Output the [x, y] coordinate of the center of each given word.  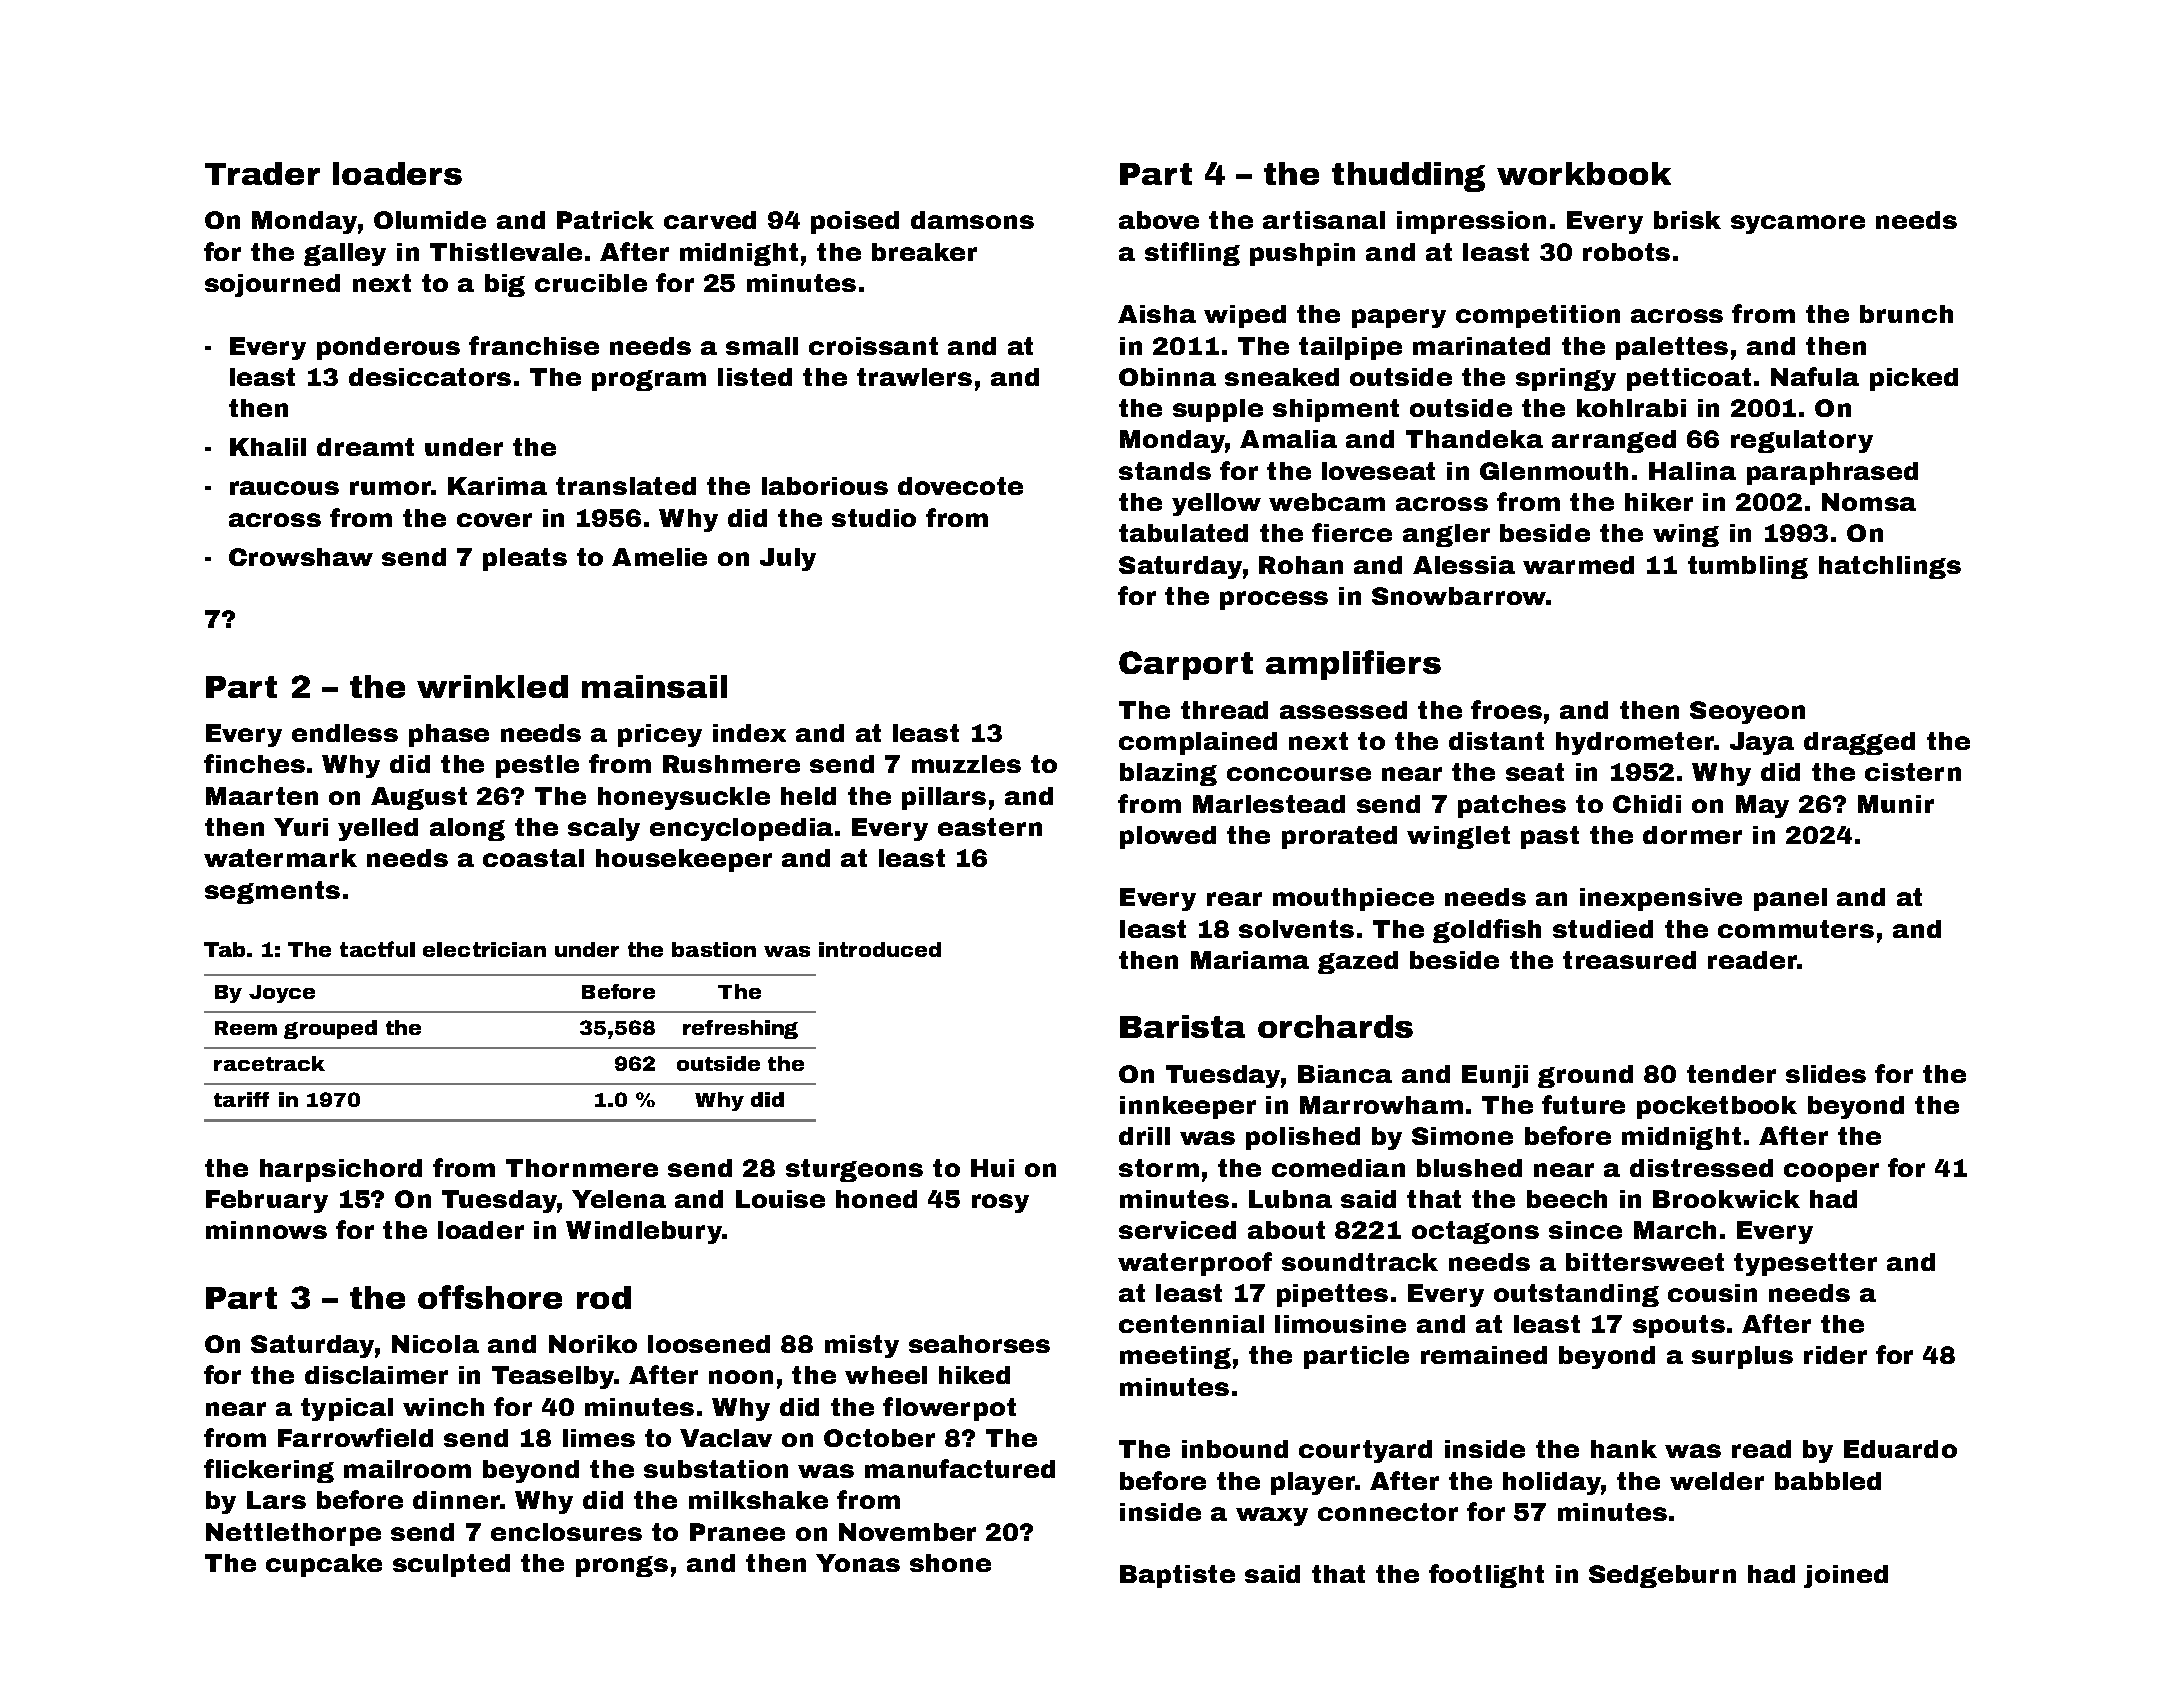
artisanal [1324, 220]
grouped [330, 1029]
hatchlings [1890, 567]
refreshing [740, 1029]
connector [1388, 1512]
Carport [1186, 665]
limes [599, 1438]
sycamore [1798, 224]
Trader [262, 173]
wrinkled [492, 686]
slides [1826, 1074]
